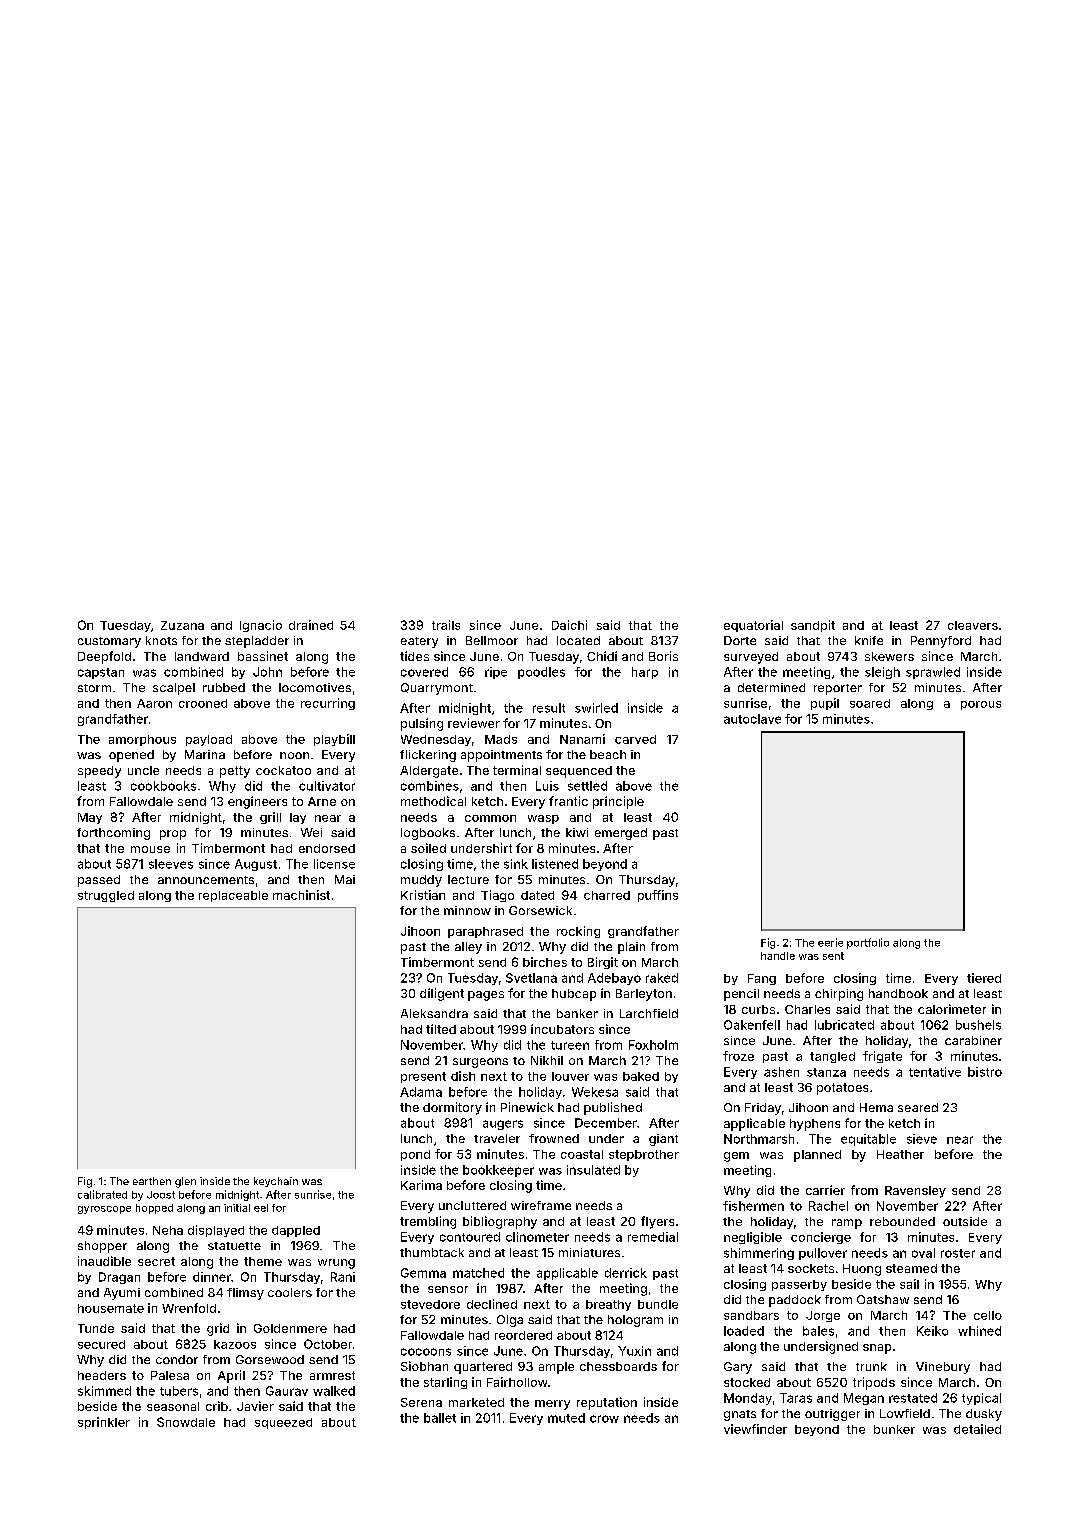 The image size is (1079, 1526). I want to click on Zuzana, so click(182, 625).
